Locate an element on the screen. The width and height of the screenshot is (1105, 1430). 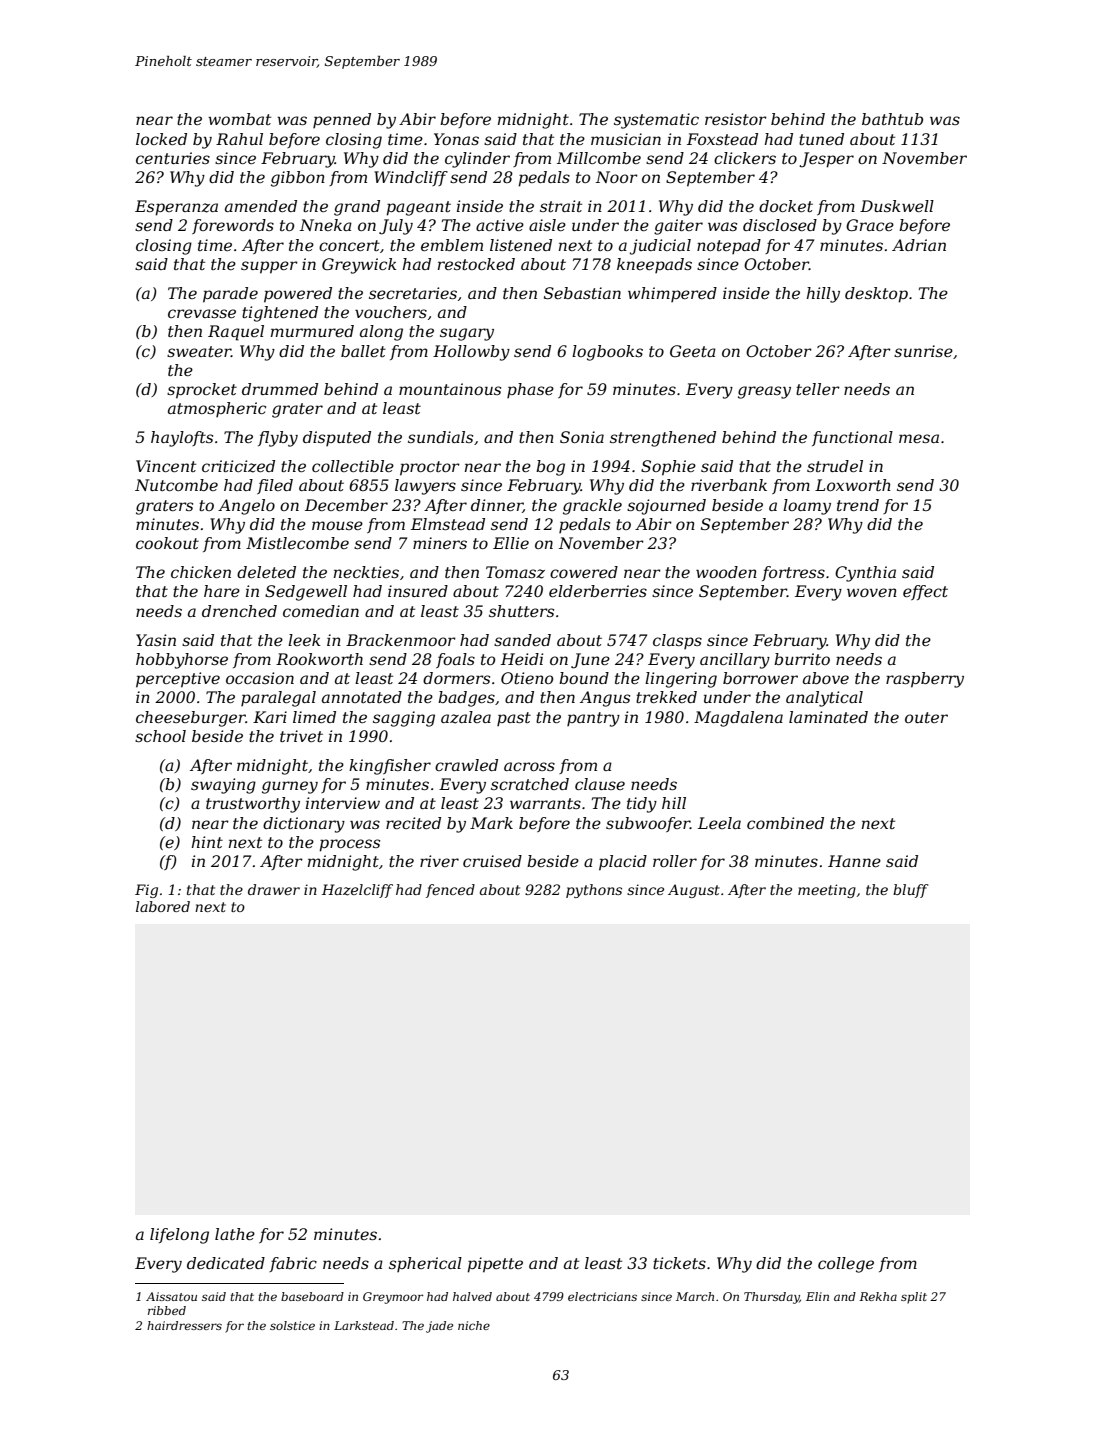
grand is located at coordinates (357, 208).
